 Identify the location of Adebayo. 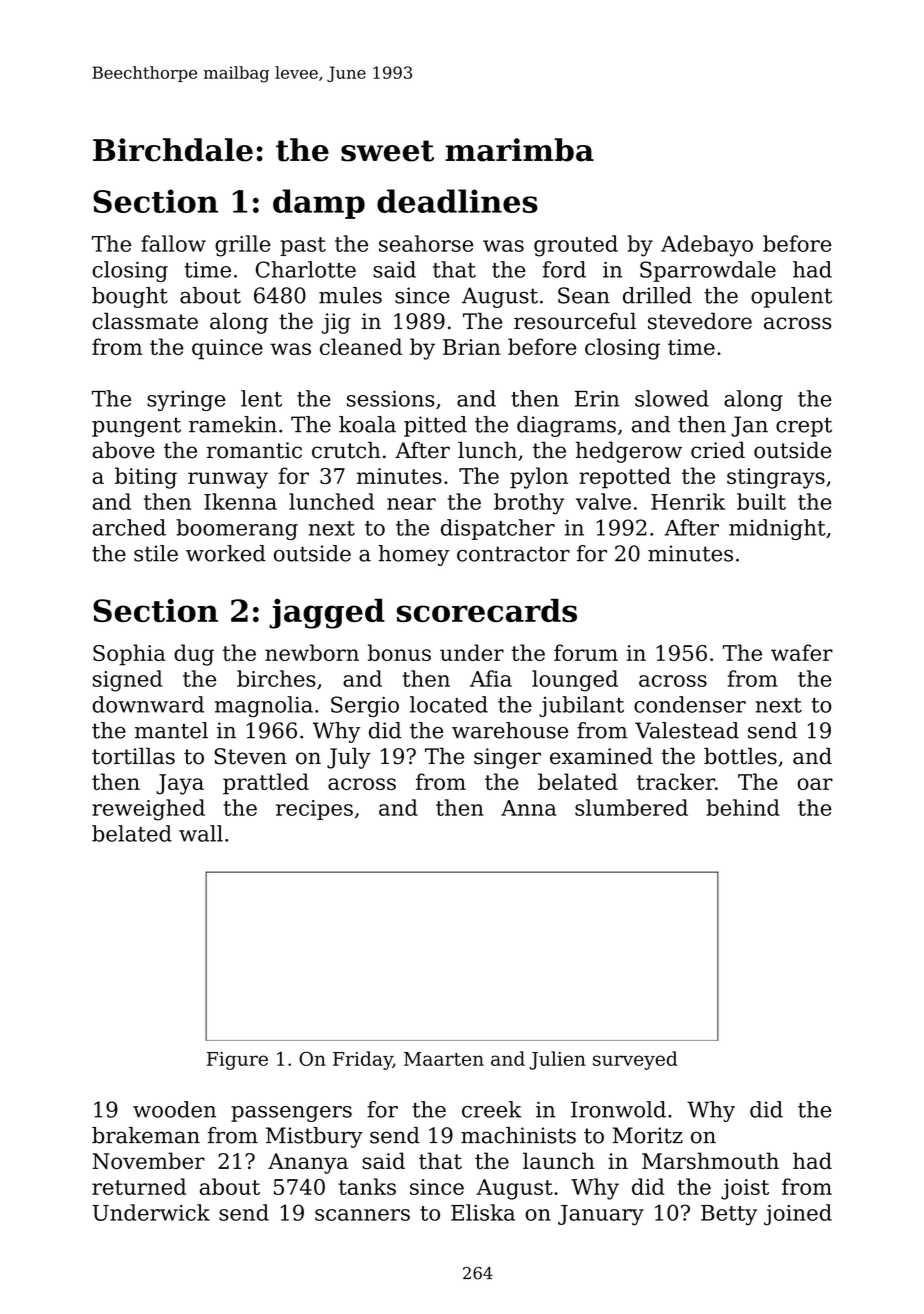
(707, 246).
